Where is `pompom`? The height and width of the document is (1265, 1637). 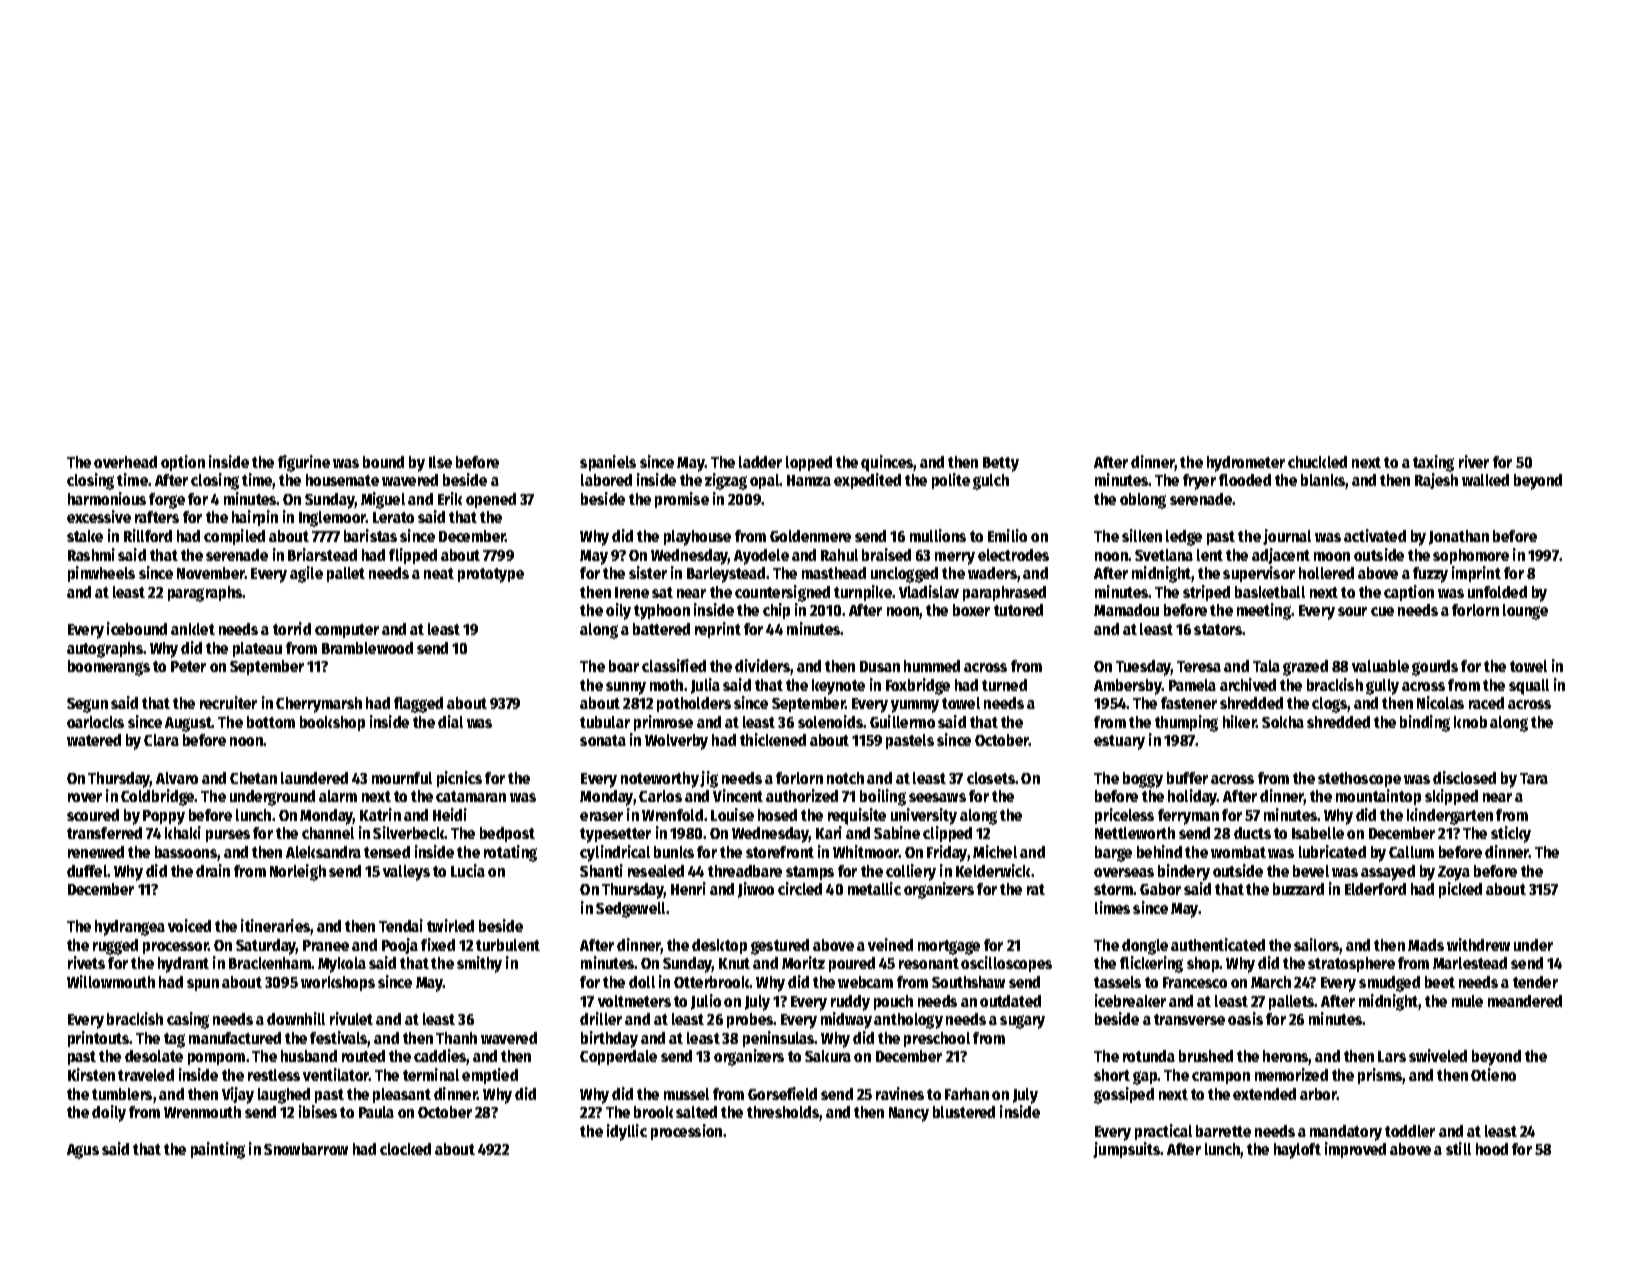 pompom is located at coordinates (216, 1059).
